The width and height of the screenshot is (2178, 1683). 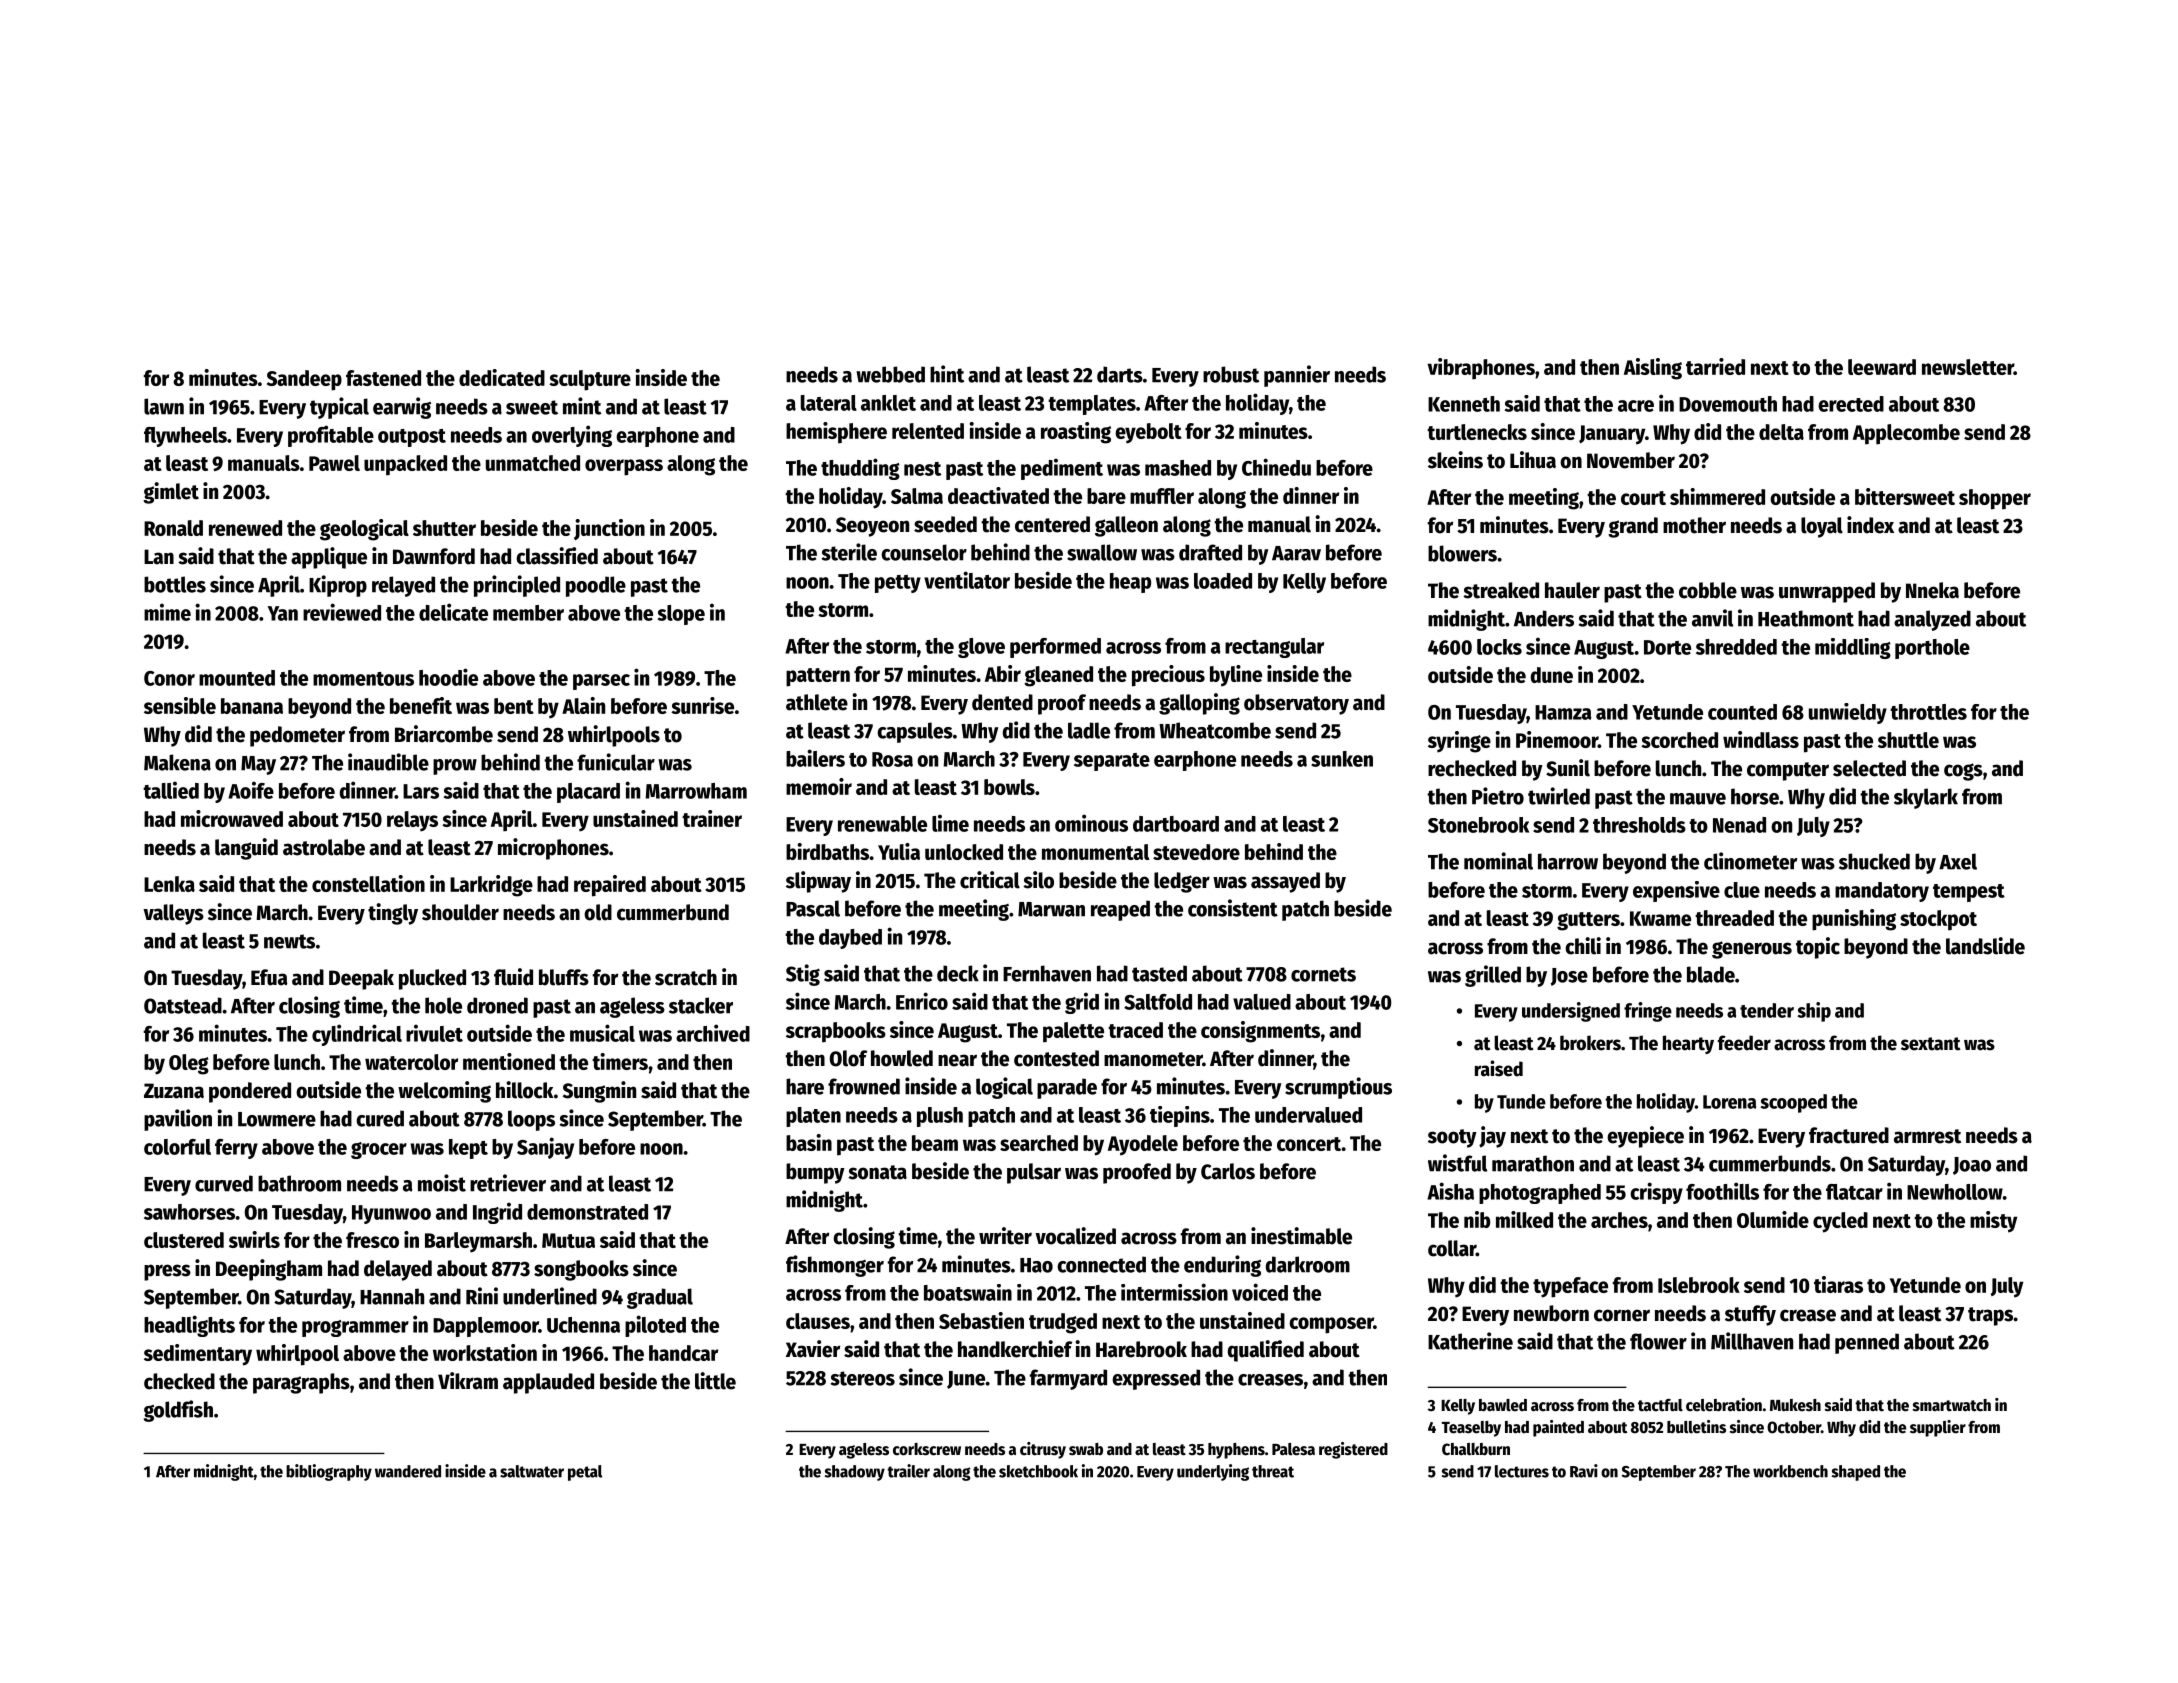 What do you see at coordinates (681, 615) in the screenshot?
I see `slope` at bounding box center [681, 615].
